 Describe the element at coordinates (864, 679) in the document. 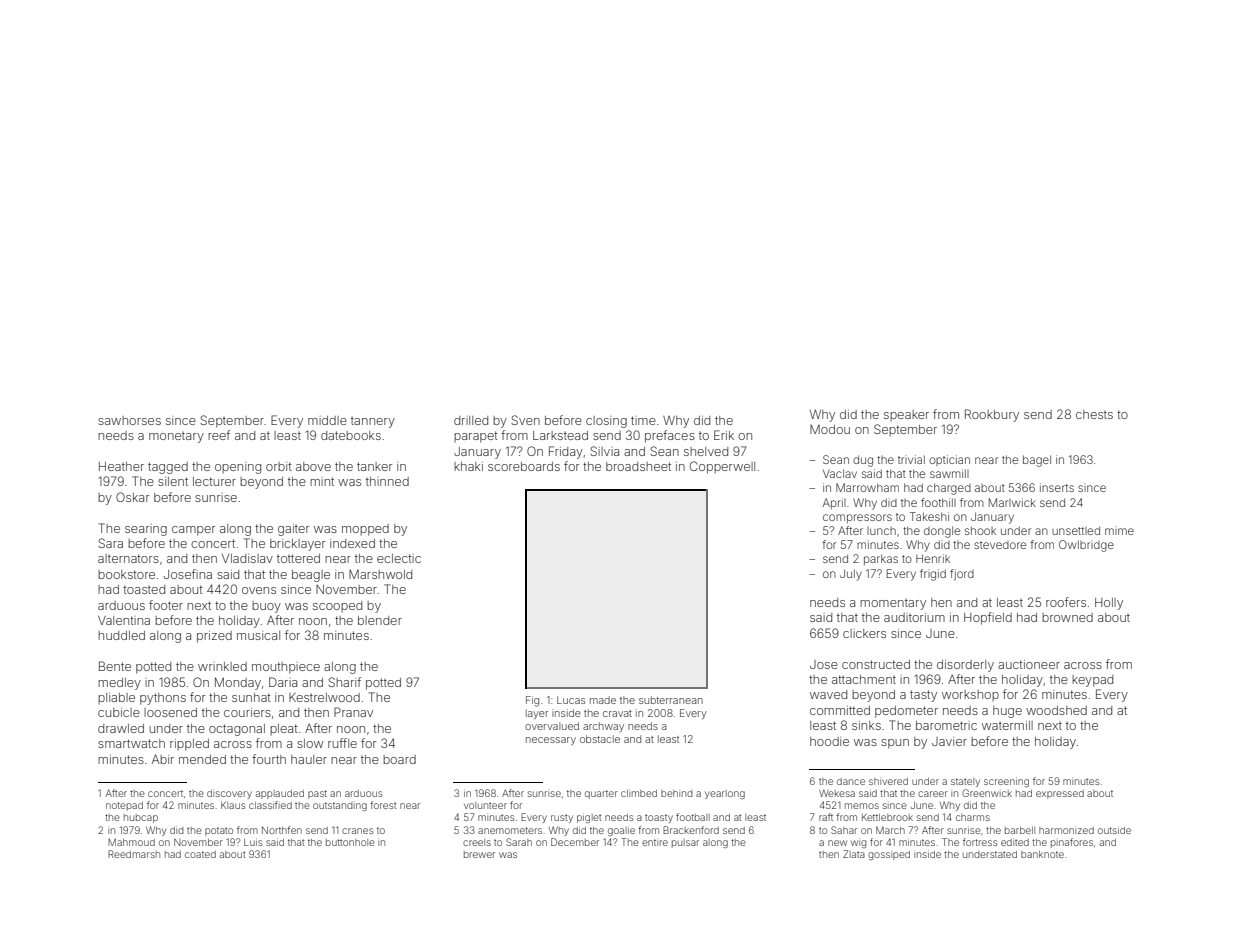

I see `attachment` at that location.
